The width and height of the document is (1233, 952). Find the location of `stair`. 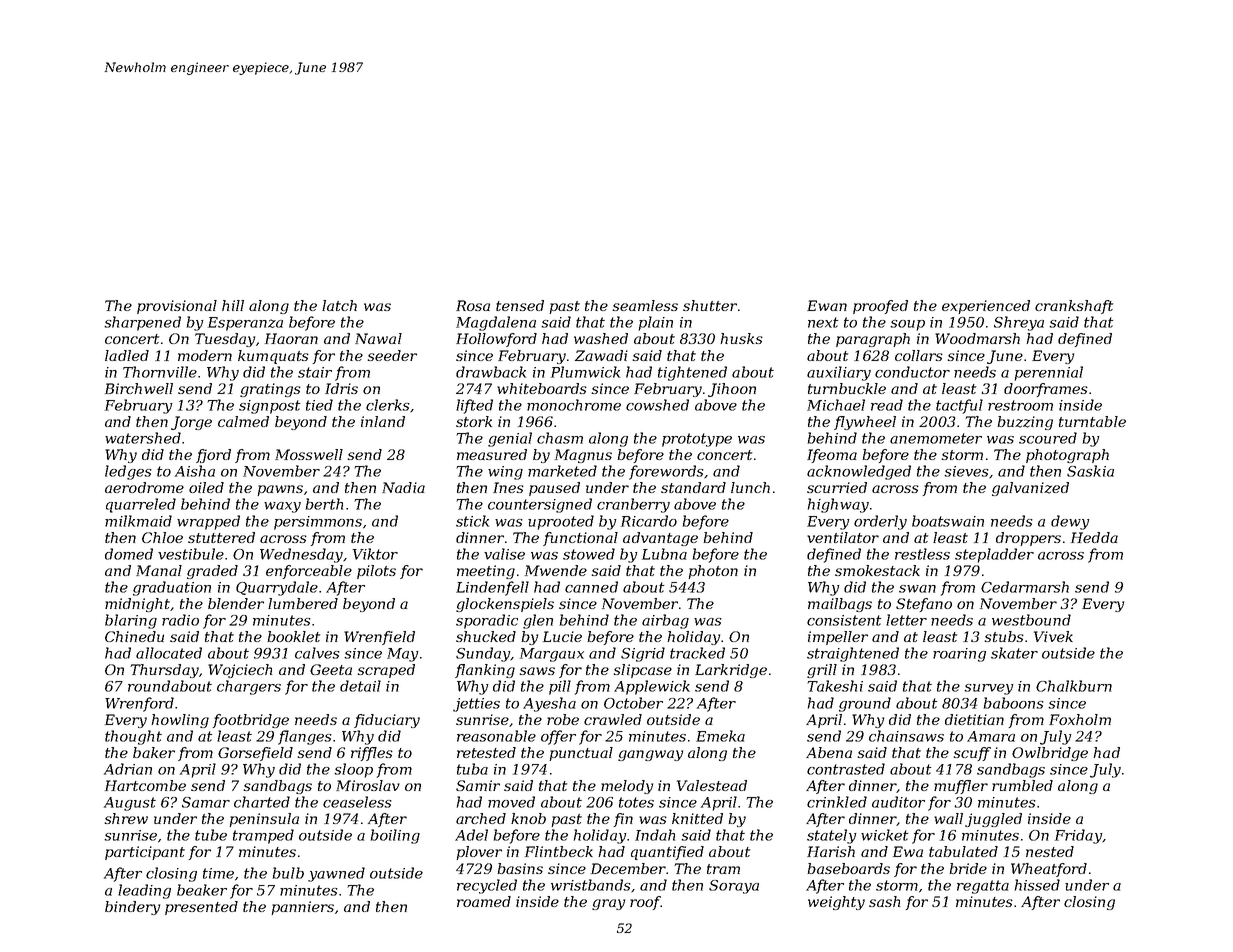

stair is located at coordinates (315, 372).
